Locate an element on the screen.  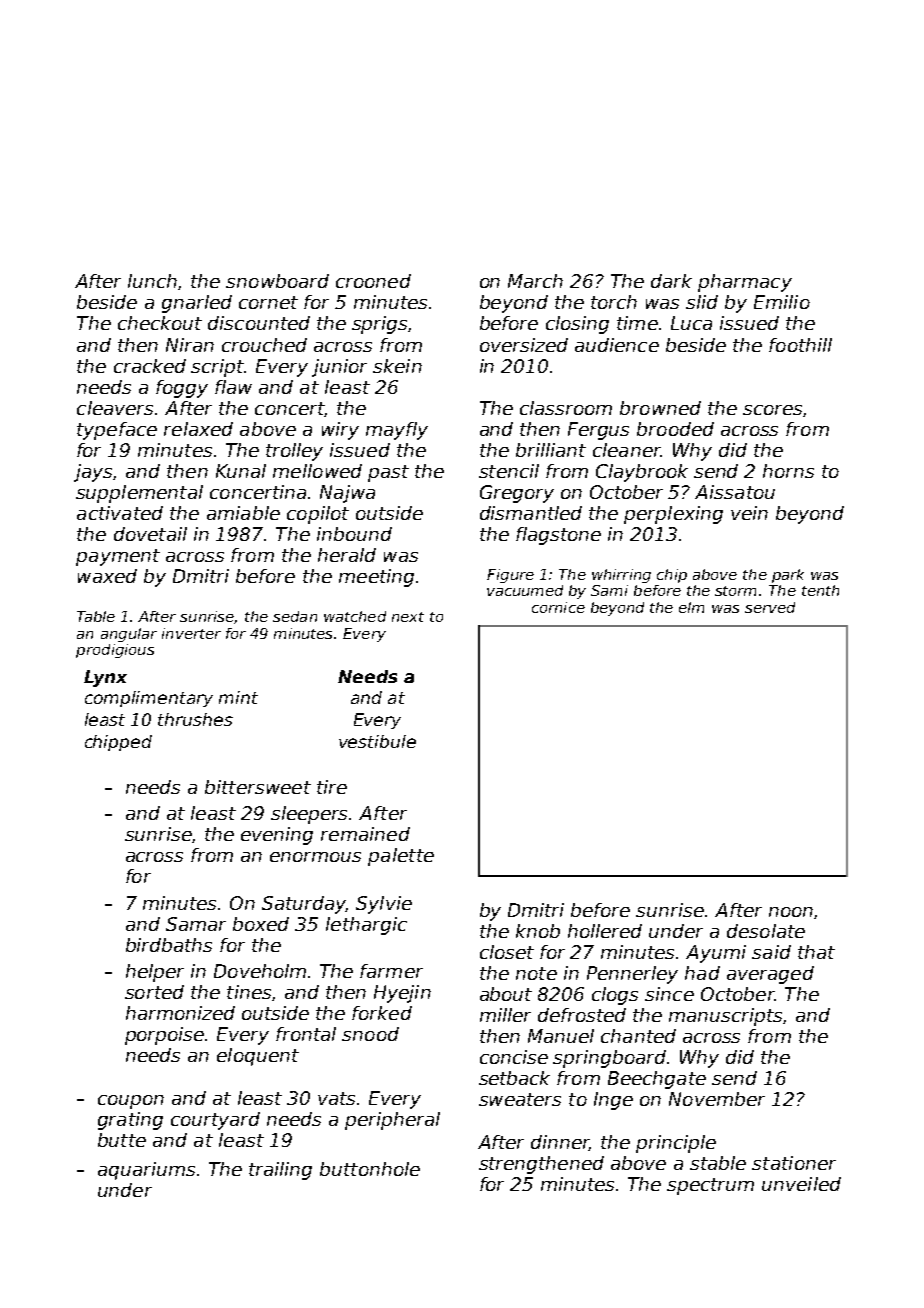
palette is located at coordinates (401, 857).
